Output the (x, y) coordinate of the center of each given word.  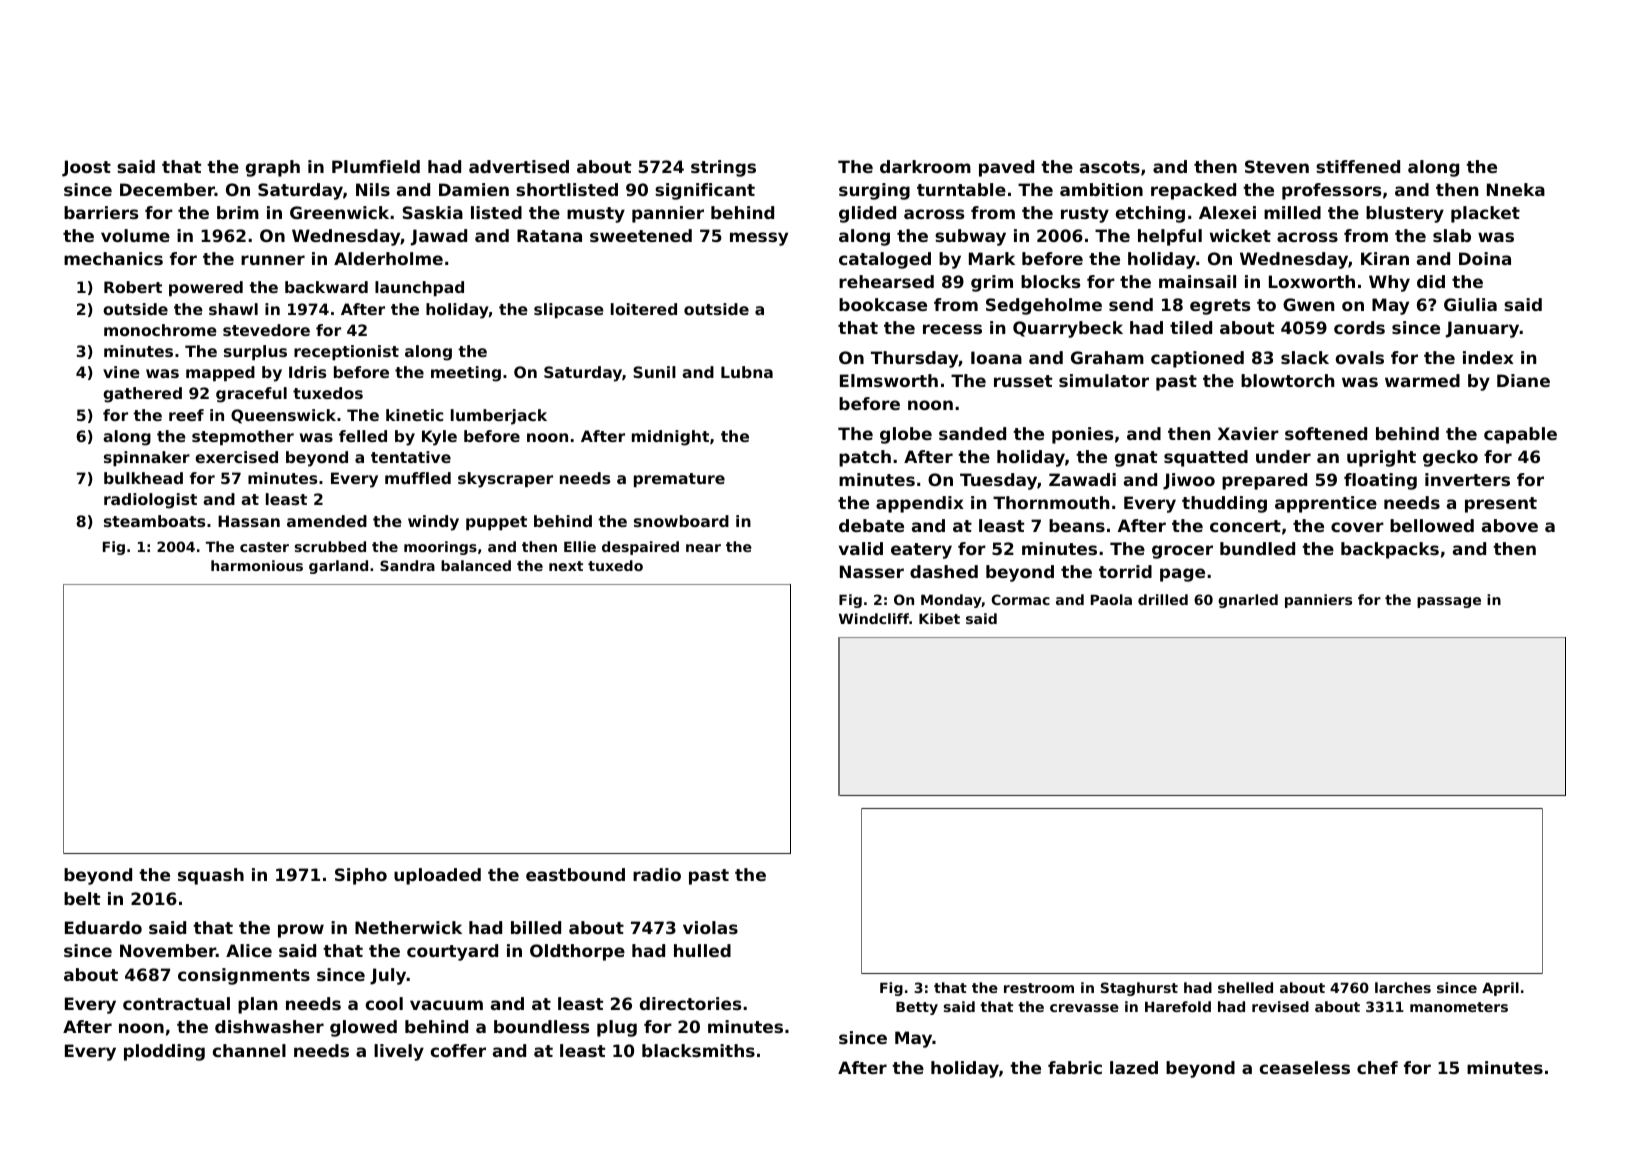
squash (211, 876)
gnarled (1248, 601)
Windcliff (874, 618)
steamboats (154, 521)
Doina (1485, 258)
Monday (951, 601)
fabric (1075, 1067)
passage (1449, 602)
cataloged (885, 260)
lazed (1134, 1067)
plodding (164, 1052)
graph (273, 168)
